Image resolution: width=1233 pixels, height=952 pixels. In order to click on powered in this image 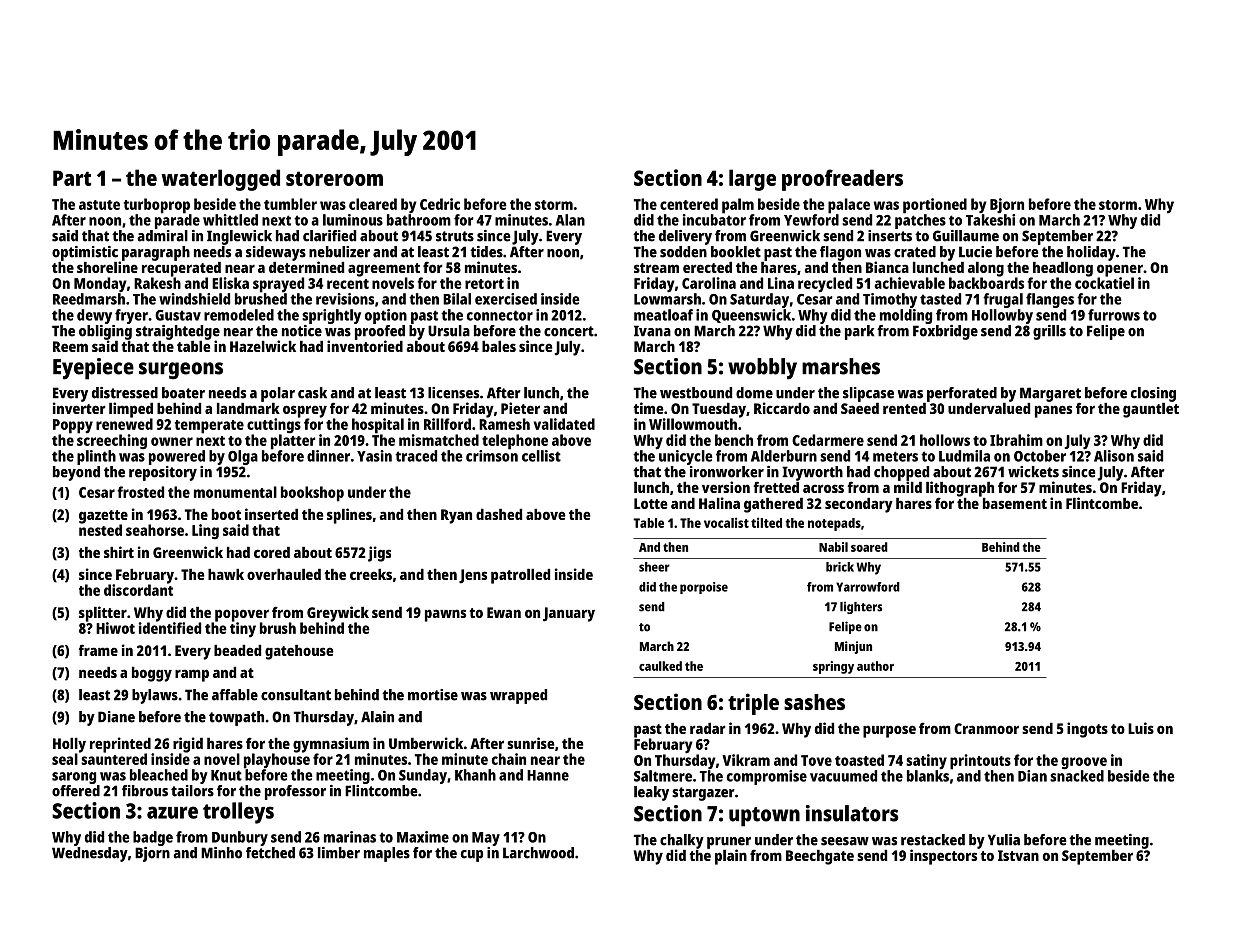, I will do `click(177, 457)`.
